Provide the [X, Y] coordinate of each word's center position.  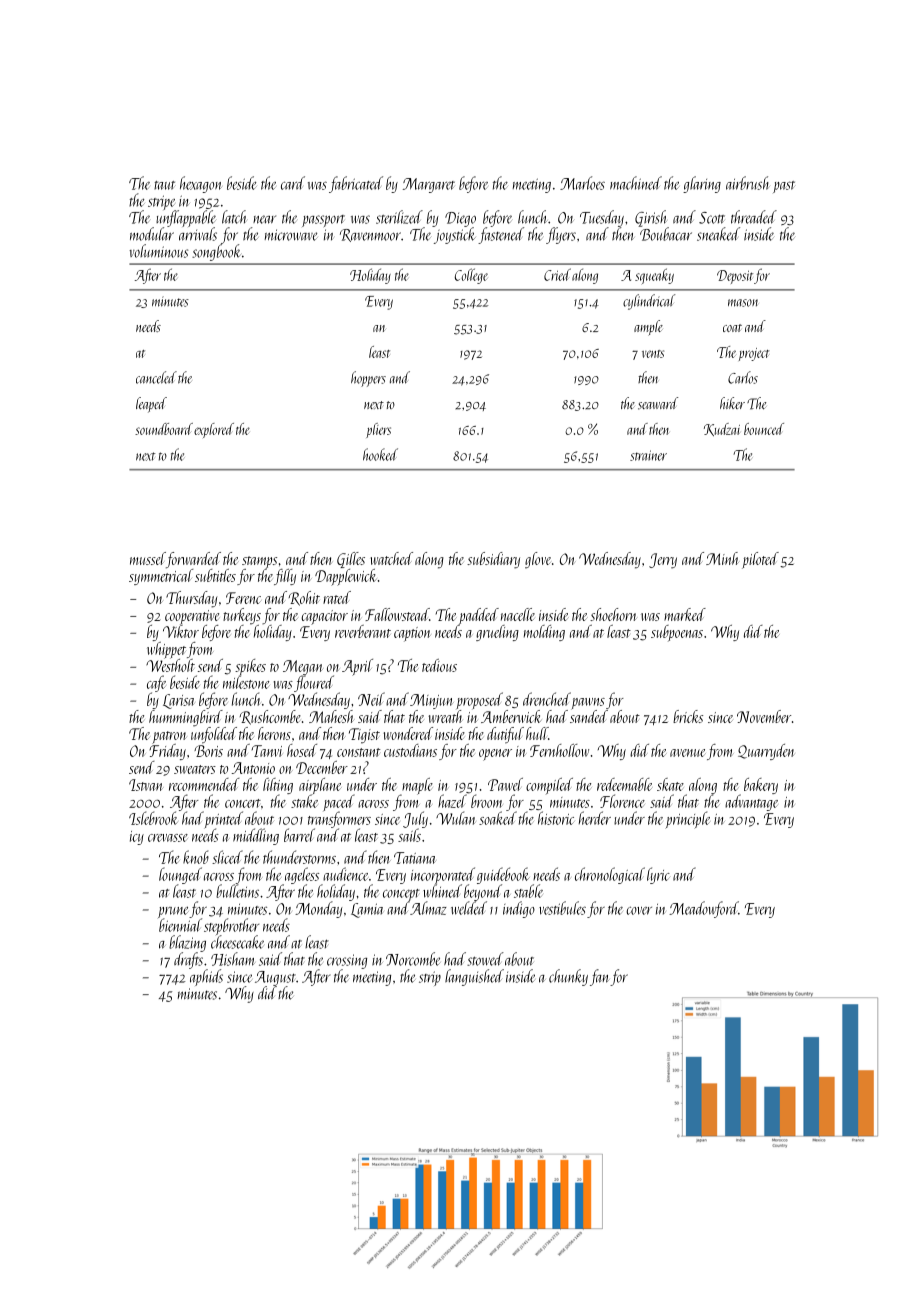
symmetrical [161, 577]
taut [164, 185]
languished [474, 977]
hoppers [368, 379]
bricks [688, 716]
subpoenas [677, 633]
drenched [547, 699]
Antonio [253, 768]
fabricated [356, 184]
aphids [206, 977]
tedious [439, 665]
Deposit [735, 277]
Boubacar [666, 234]
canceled [156, 377]
